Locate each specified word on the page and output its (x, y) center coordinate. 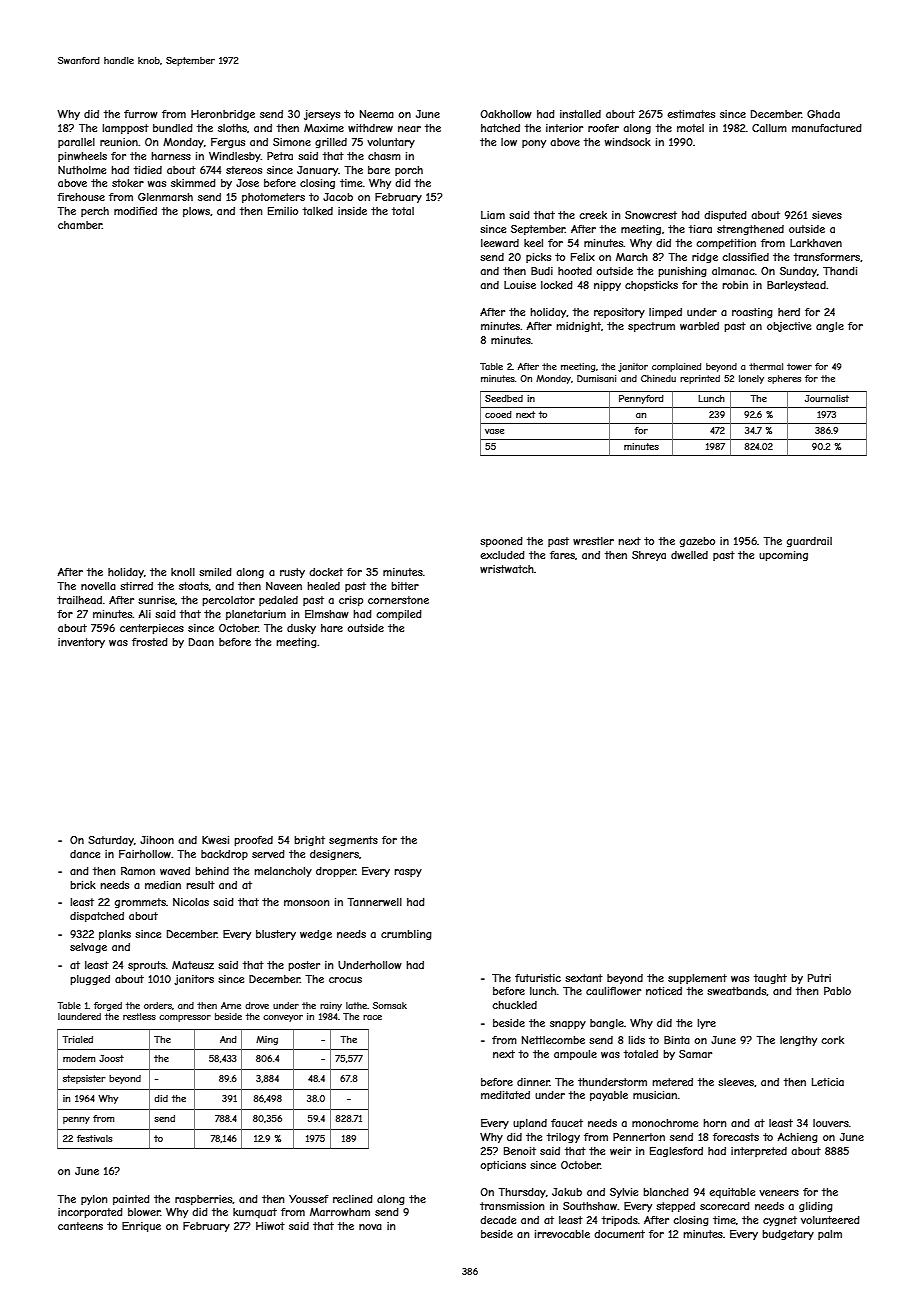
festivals (94, 1138)
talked (318, 211)
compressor (185, 1018)
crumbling (406, 935)
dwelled (689, 555)
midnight (578, 327)
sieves (827, 215)
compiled (399, 615)
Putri (819, 978)
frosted (150, 642)
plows (196, 212)
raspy (408, 873)
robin (735, 285)
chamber (80, 225)
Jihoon (157, 840)
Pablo (837, 991)
